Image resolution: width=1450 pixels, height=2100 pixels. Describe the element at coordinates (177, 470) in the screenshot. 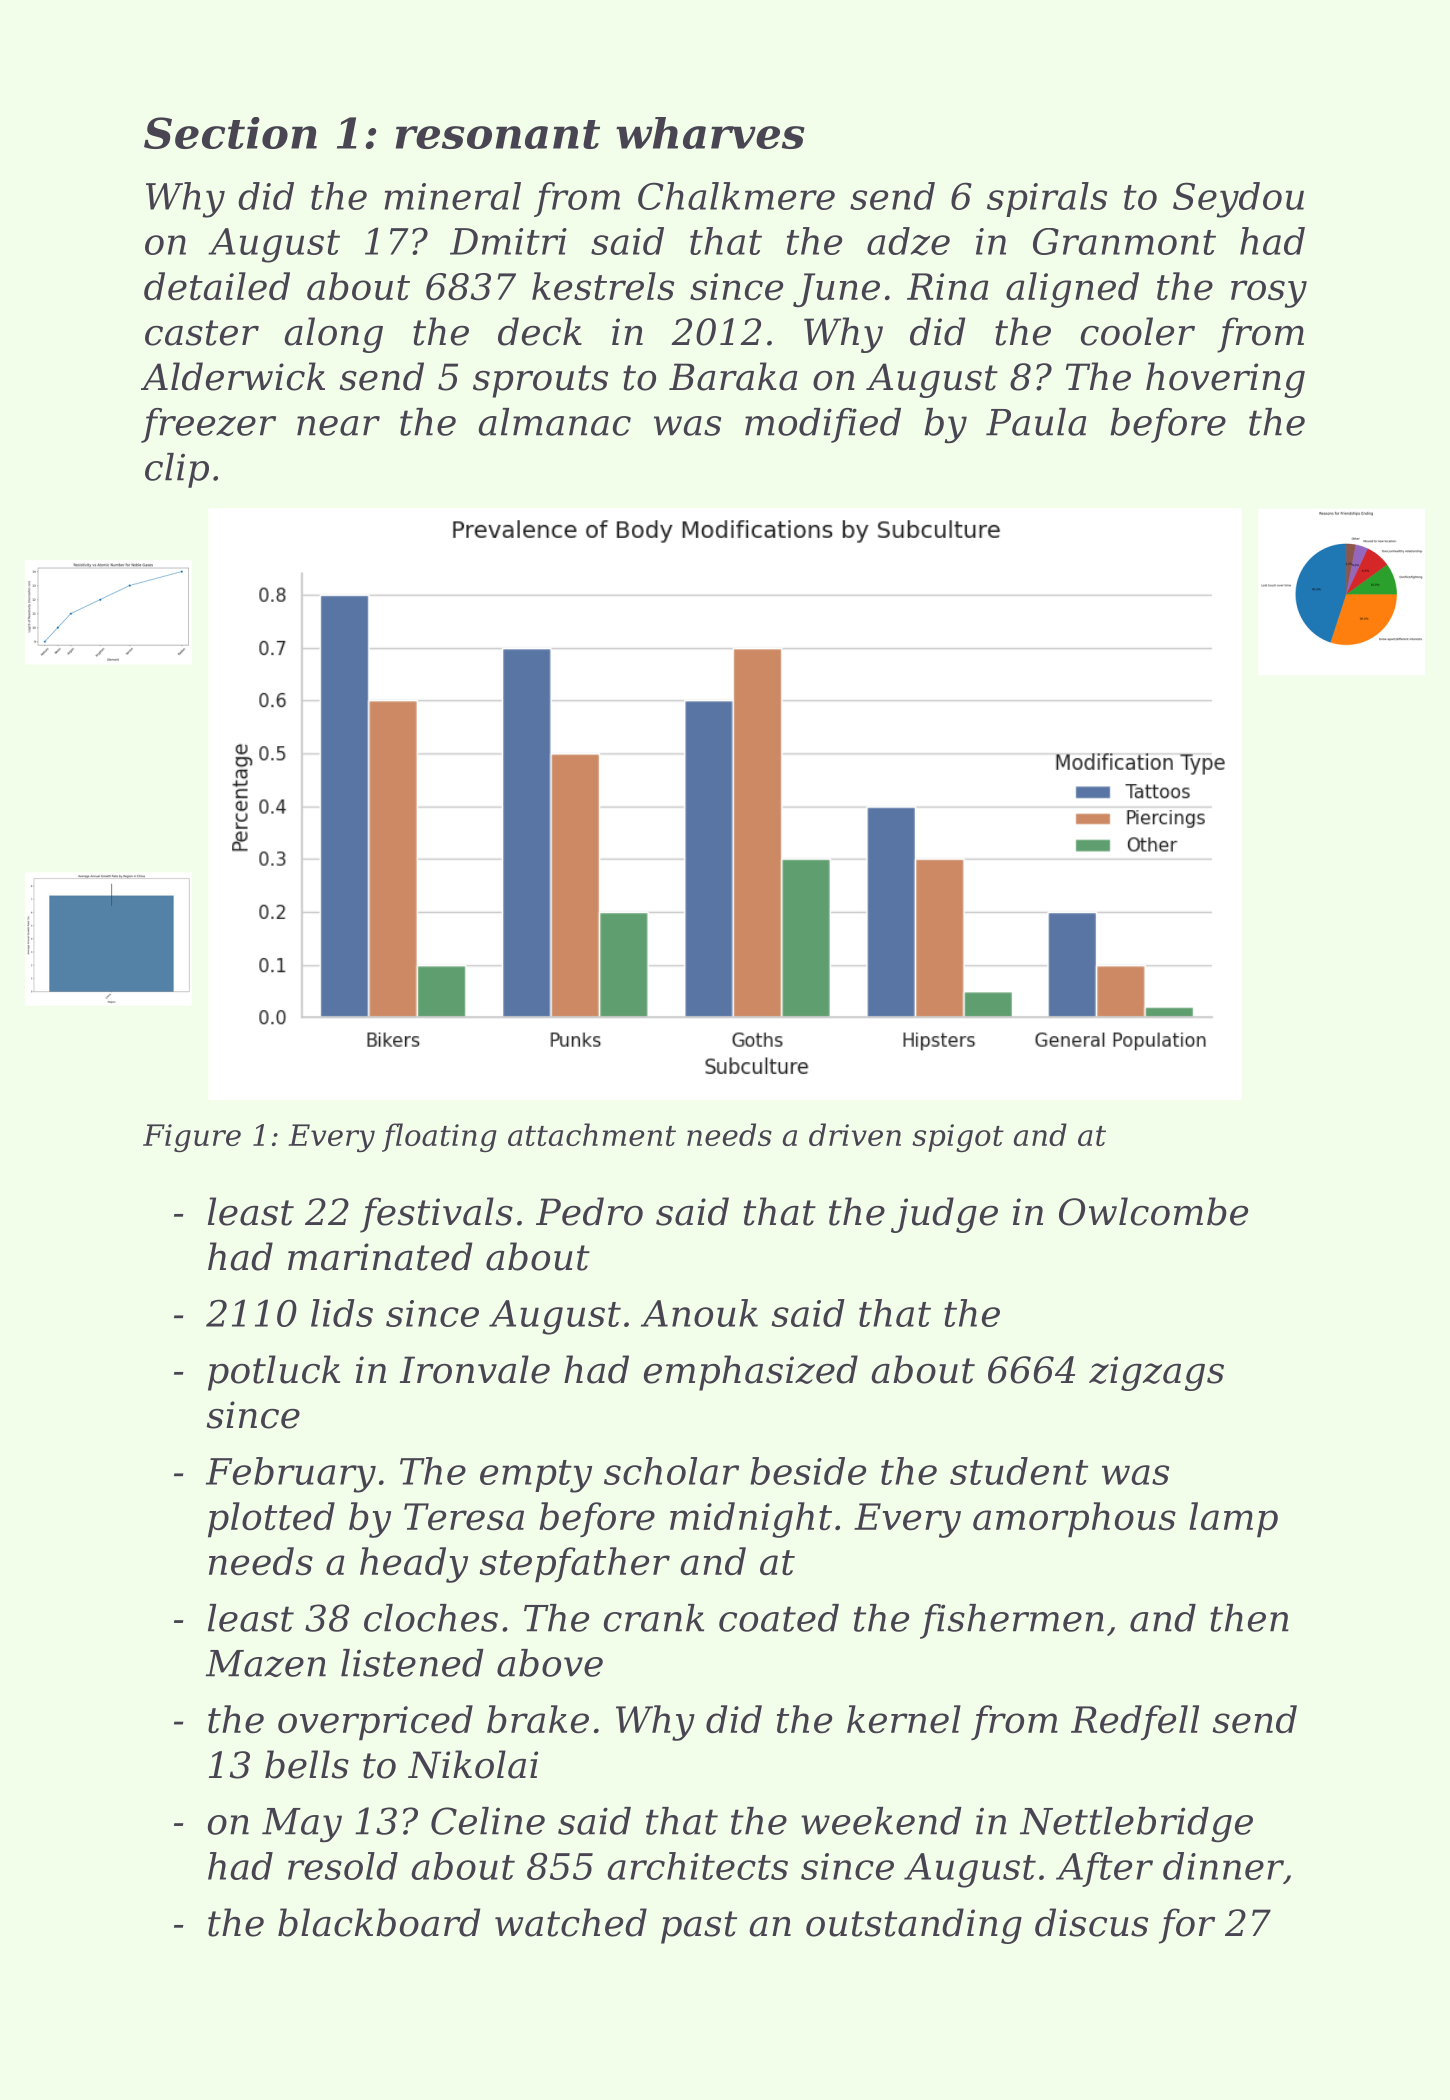

I see `clip` at that location.
